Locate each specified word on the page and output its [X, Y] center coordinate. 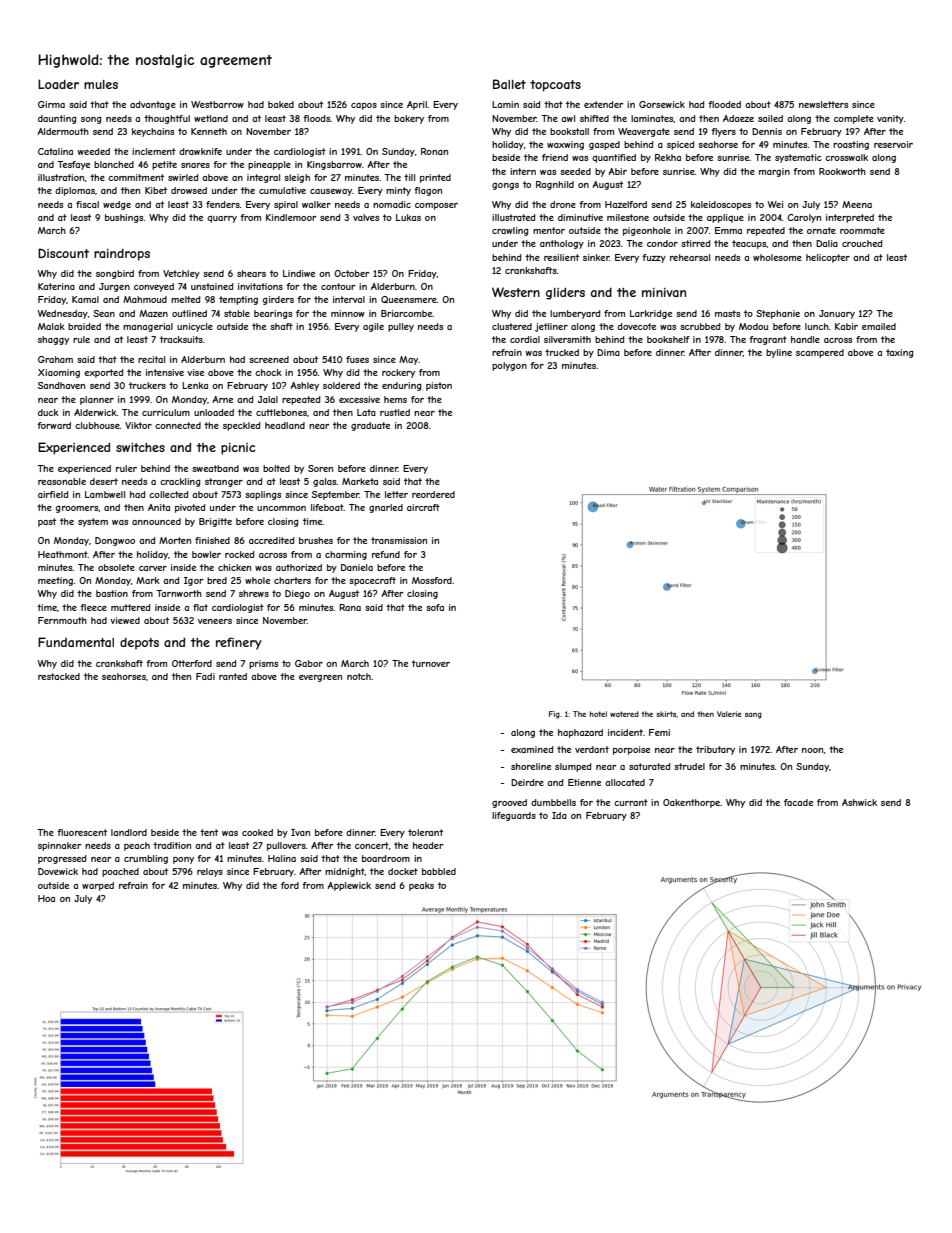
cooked [257, 832]
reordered [433, 494]
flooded [724, 104]
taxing [900, 353]
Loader [58, 84]
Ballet [509, 84]
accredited [271, 540]
